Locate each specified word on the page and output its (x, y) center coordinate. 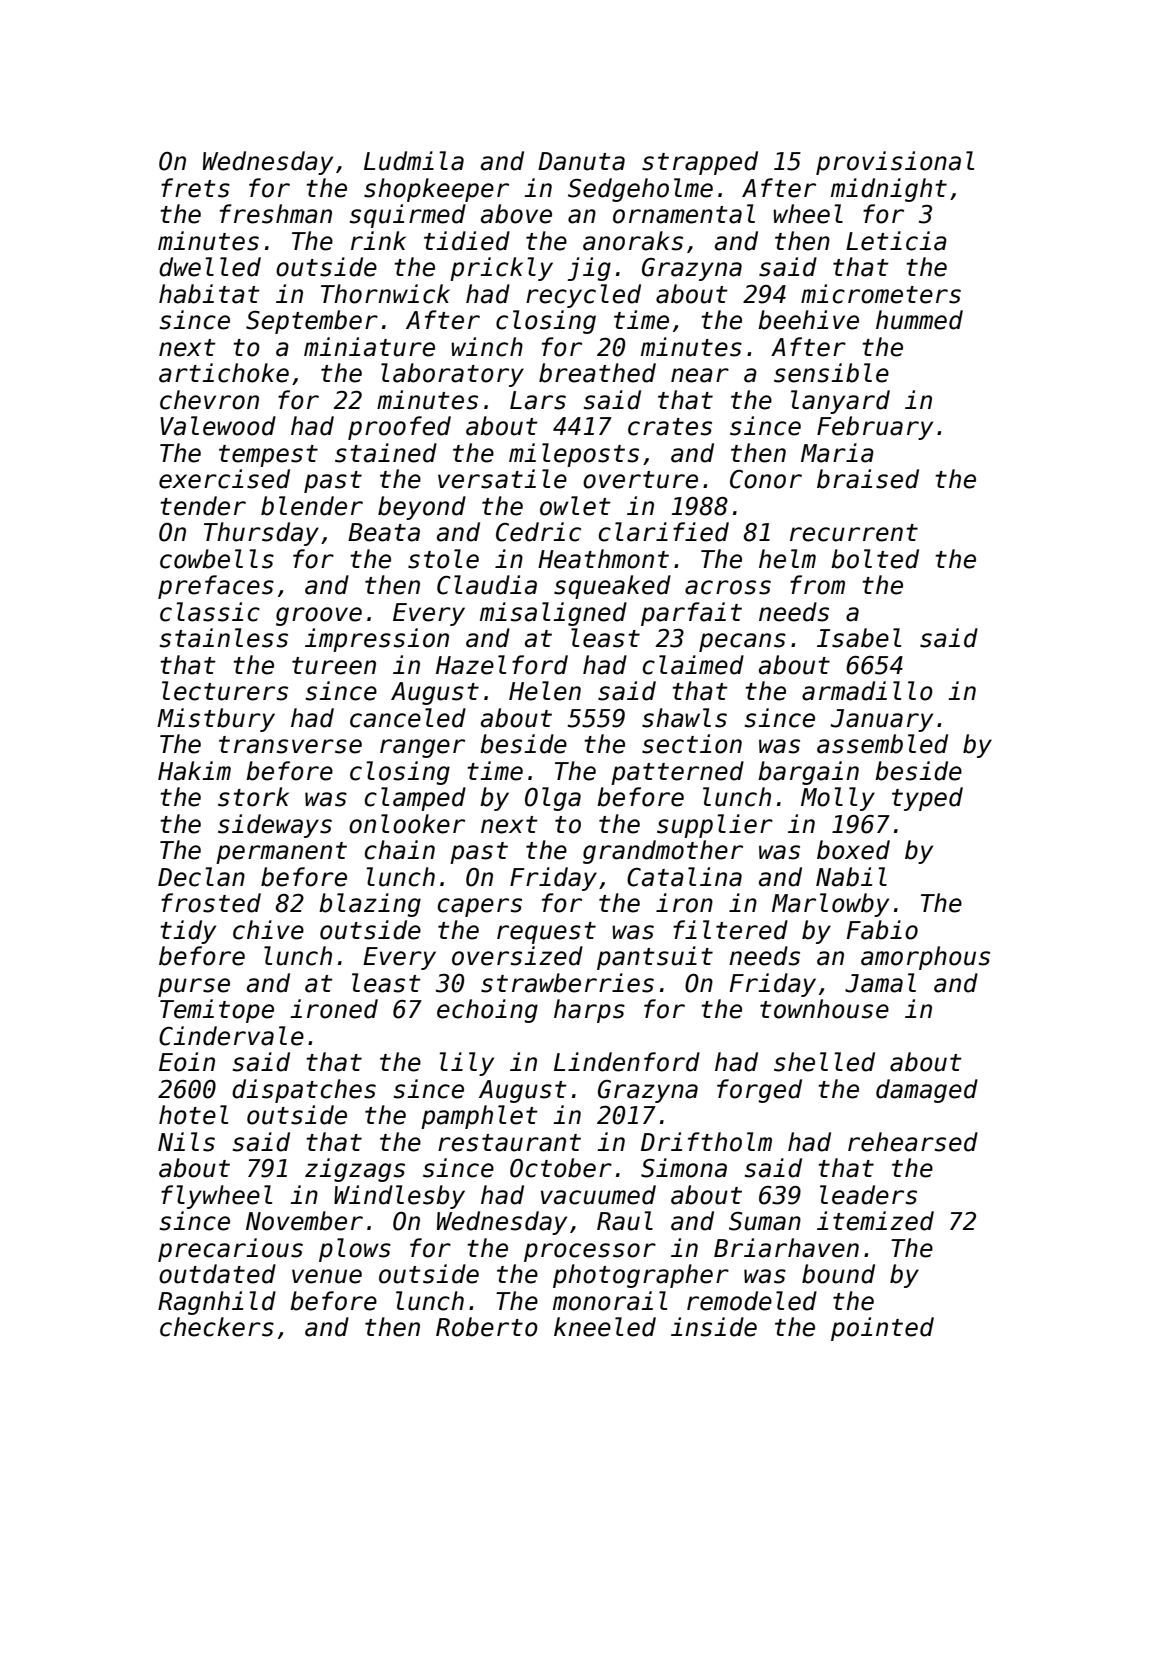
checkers (217, 1327)
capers (480, 907)
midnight (889, 190)
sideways (275, 826)
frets (195, 188)
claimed (693, 665)
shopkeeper (436, 190)
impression (377, 640)
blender (312, 506)
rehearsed (913, 1142)
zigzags (355, 1170)
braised (868, 479)
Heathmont (603, 559)
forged (759, 1091)
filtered (730, 930)
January (881, 720)
